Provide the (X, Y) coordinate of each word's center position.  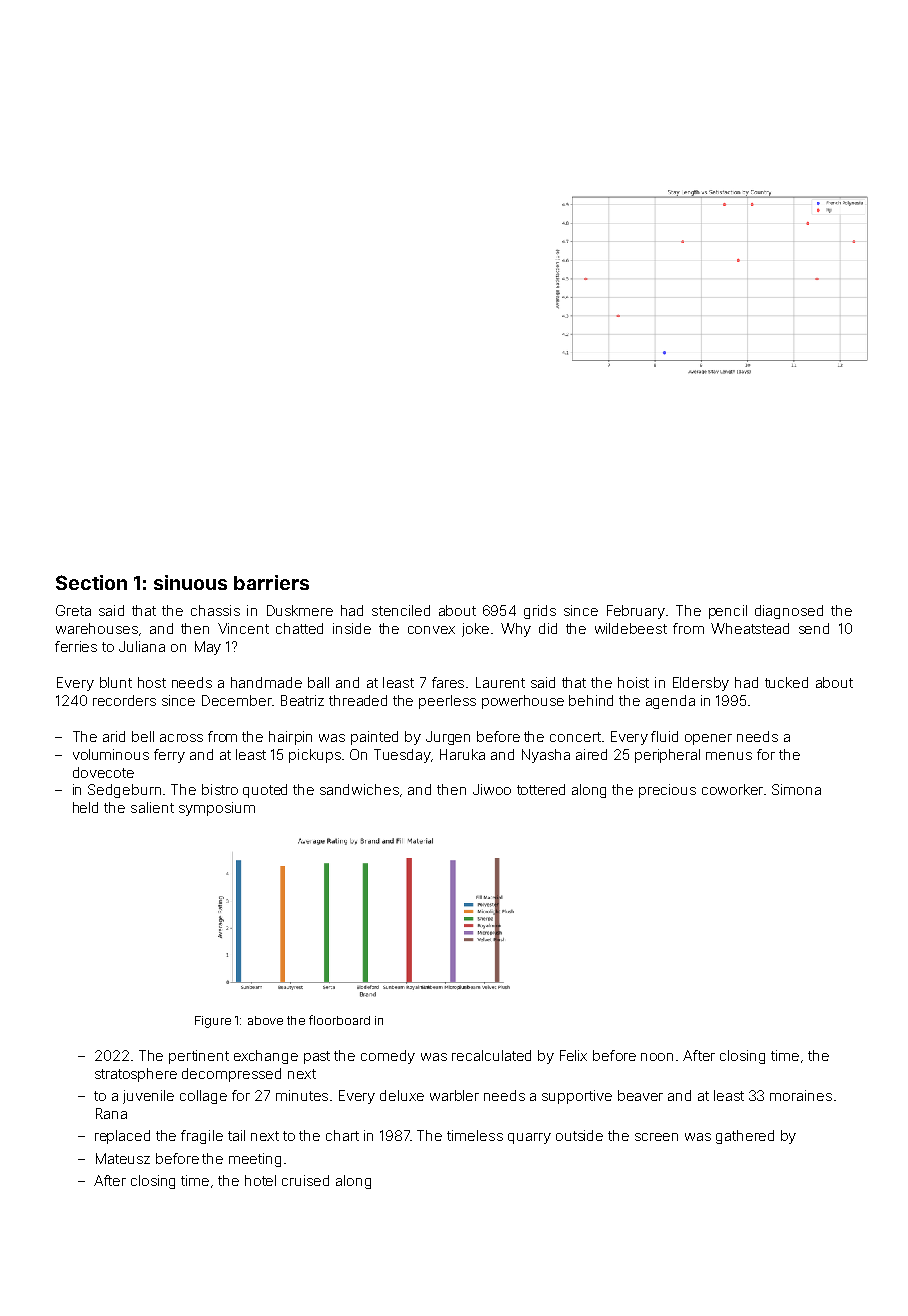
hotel (260, 1180)
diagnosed (789, 612)
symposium (217, 809)
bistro (220, 789)
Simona (796, 789)
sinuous (190, 582)
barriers (271, 582)
